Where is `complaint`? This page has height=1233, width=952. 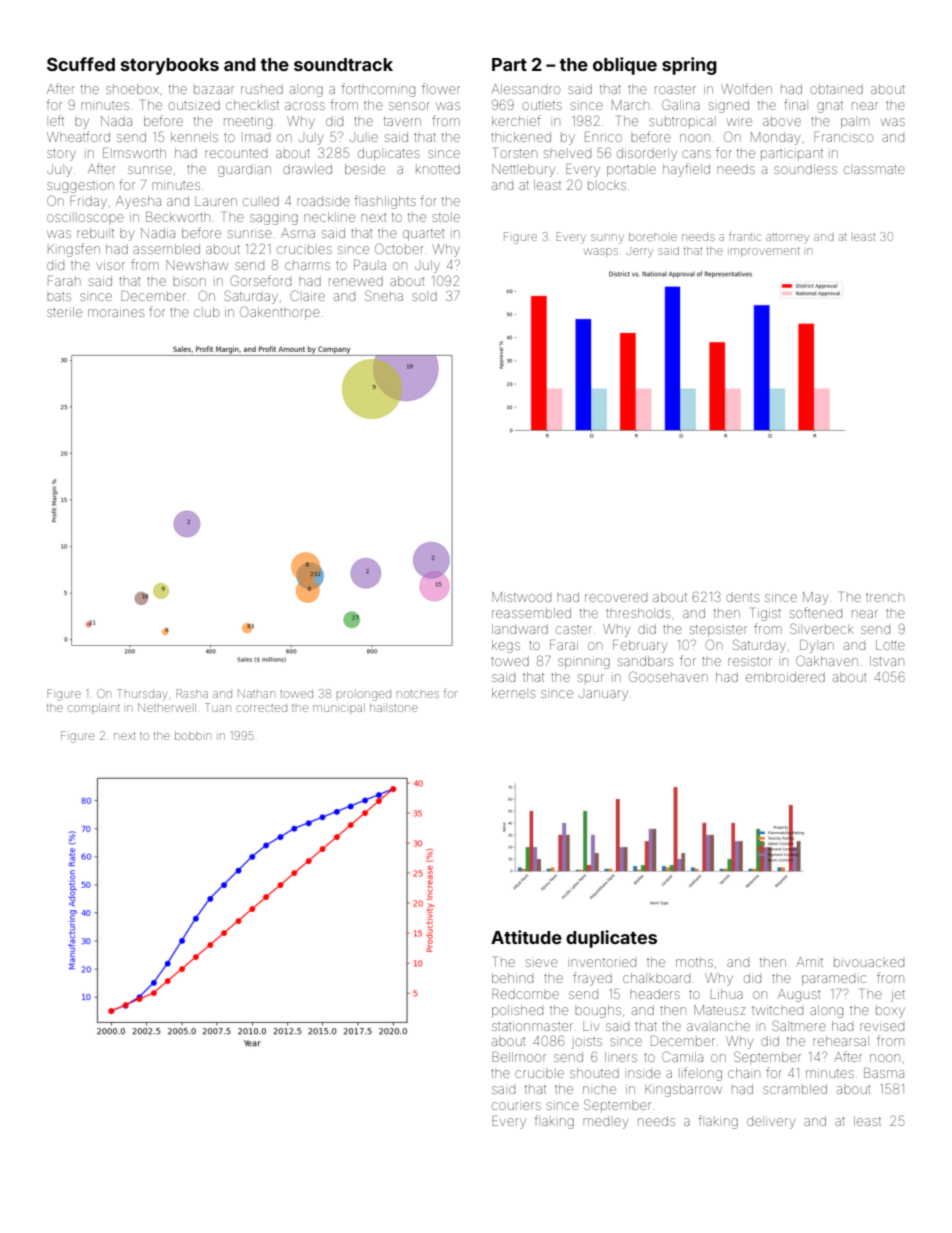
complaint is located at coordinates (94, 709).
